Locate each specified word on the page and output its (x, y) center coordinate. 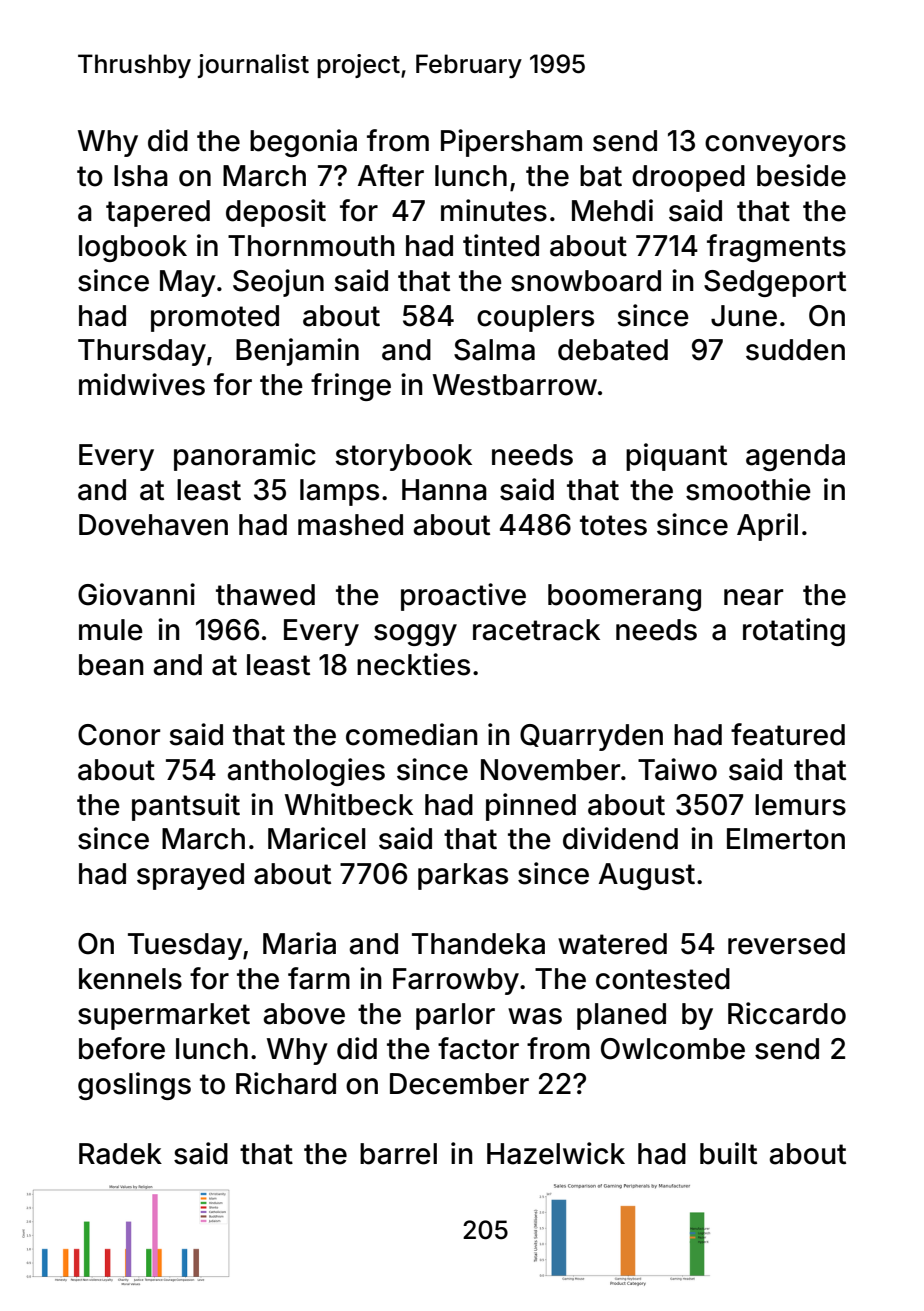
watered (612, 944)
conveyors (775, 146)
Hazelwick (556, 1153)
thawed (265, 595)
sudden (795, 350)
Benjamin (297, 352)
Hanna (444, 490)
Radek (120, 1154)
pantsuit (186, 807)
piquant (676, 457)
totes (613, 525)
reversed (786, 944)
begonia (303, 143)
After (391, 175)
